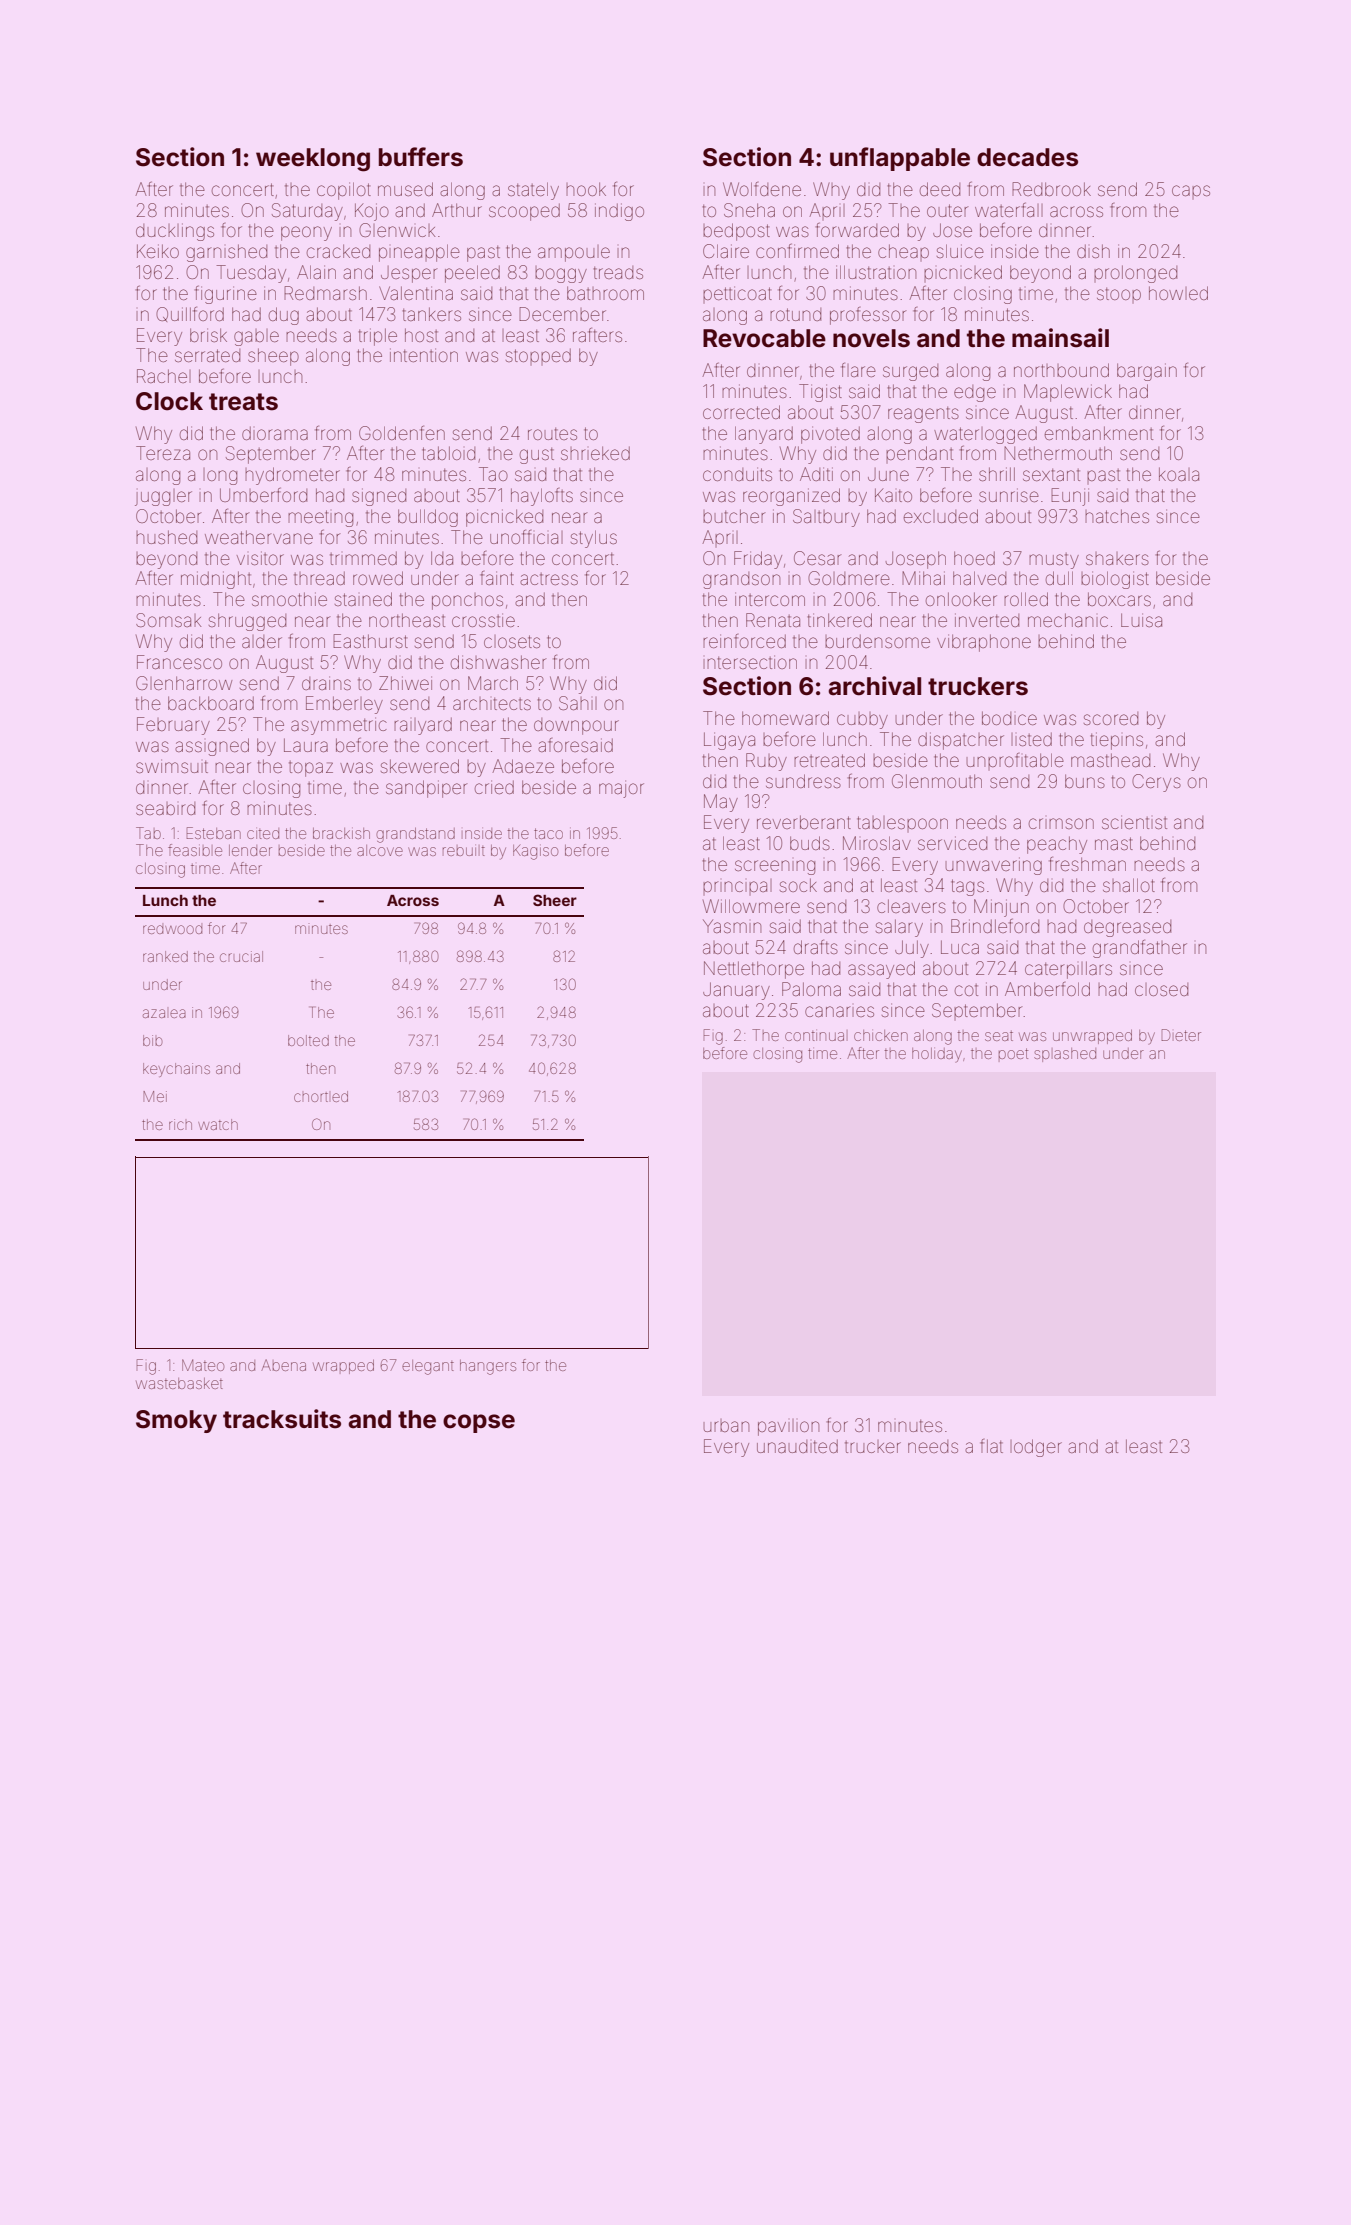 This screenshot has height=2225, width=1351. Describe the element at coordinates (1036, 1448) in the screenshot. I see `lodger` at that location.
